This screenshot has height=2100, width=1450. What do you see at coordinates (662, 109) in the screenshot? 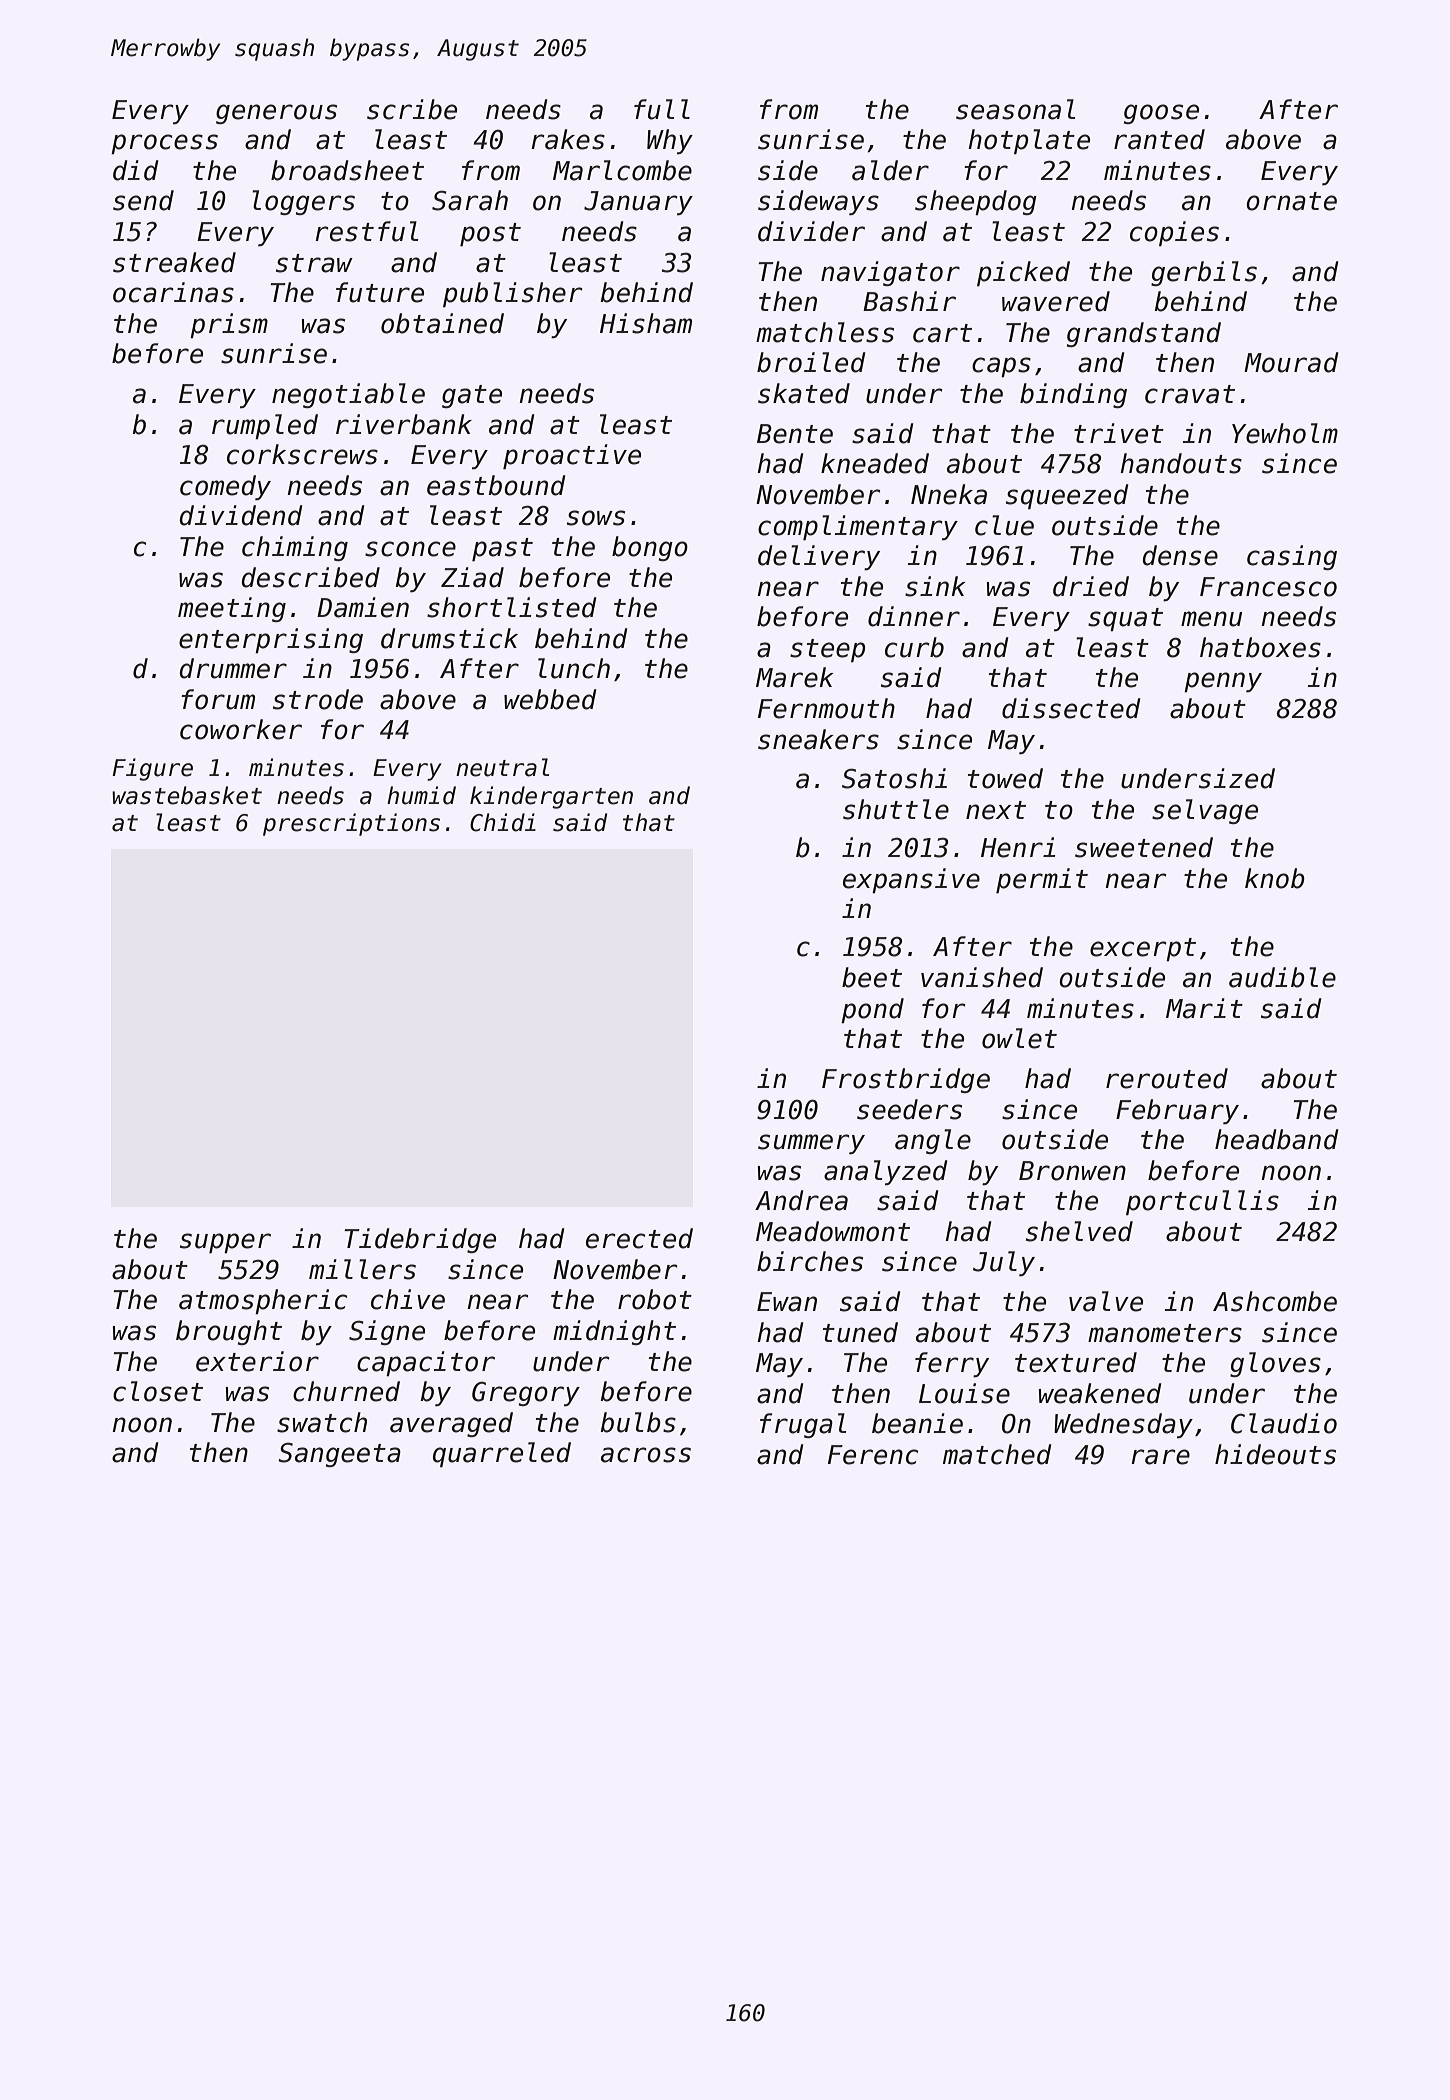
I see `full` at bounding box center [662, 109].
